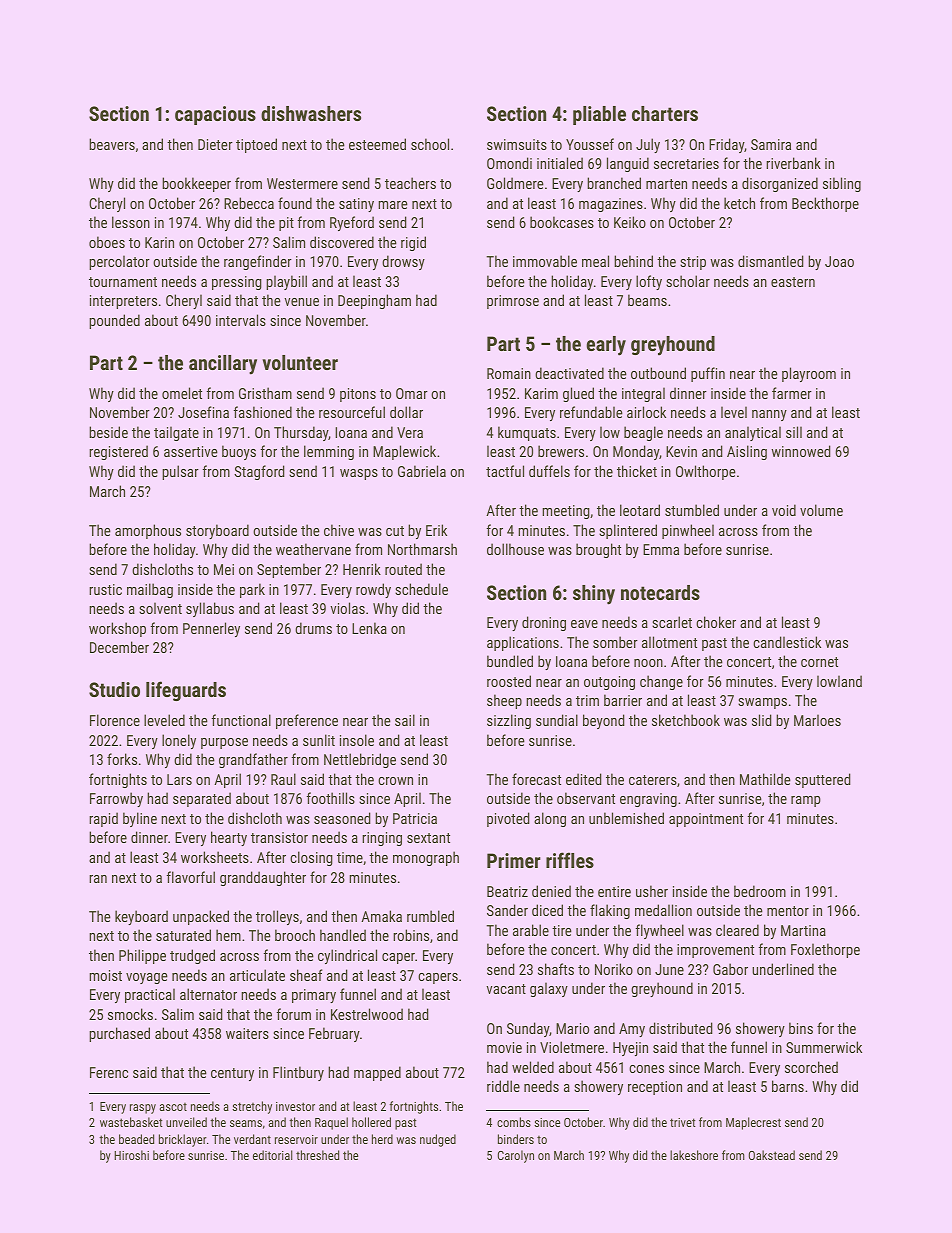  I want to click on interpreters, so click(123, 302).
